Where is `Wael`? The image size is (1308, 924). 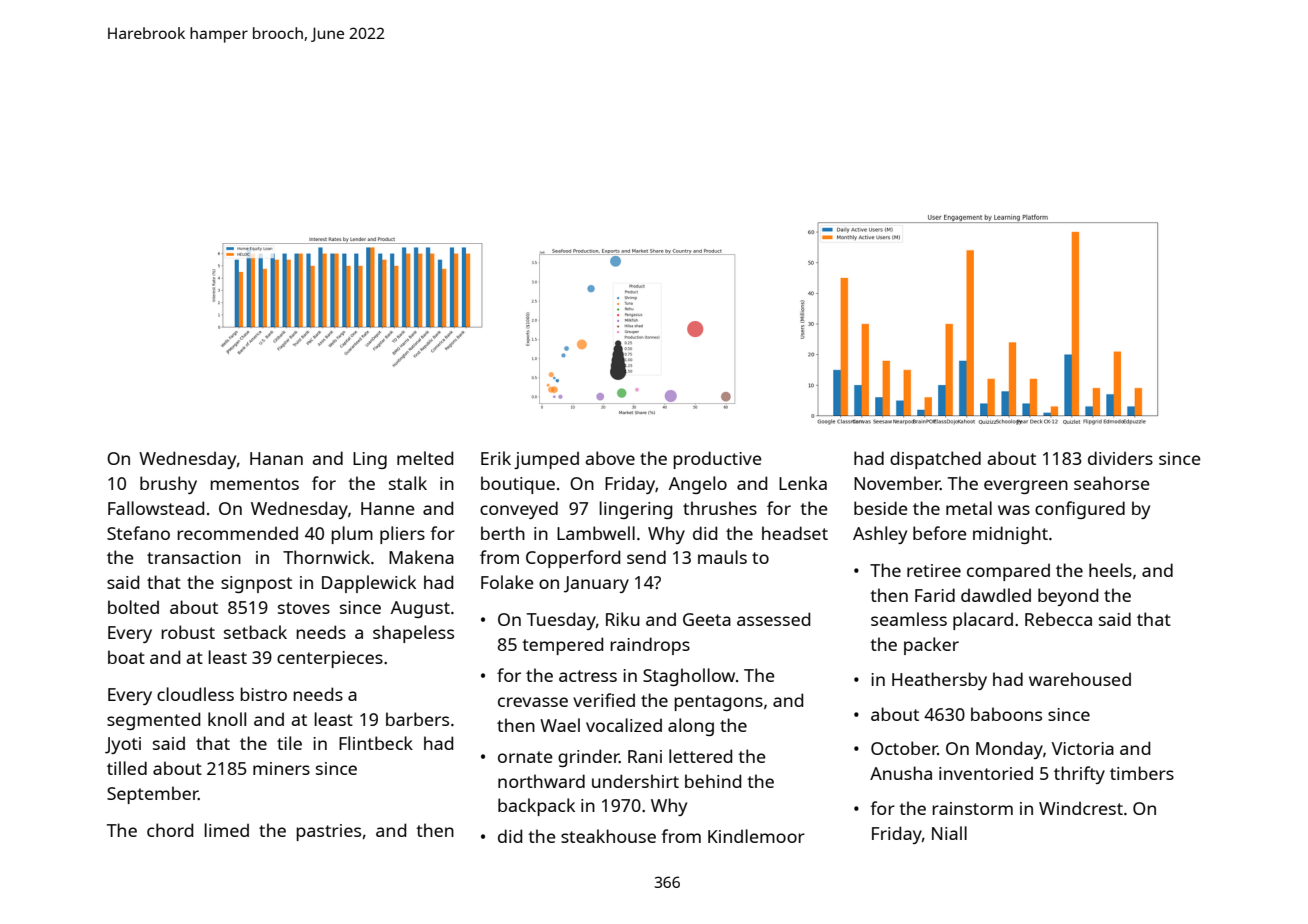
Wael is located at coordinates (560, 725).
